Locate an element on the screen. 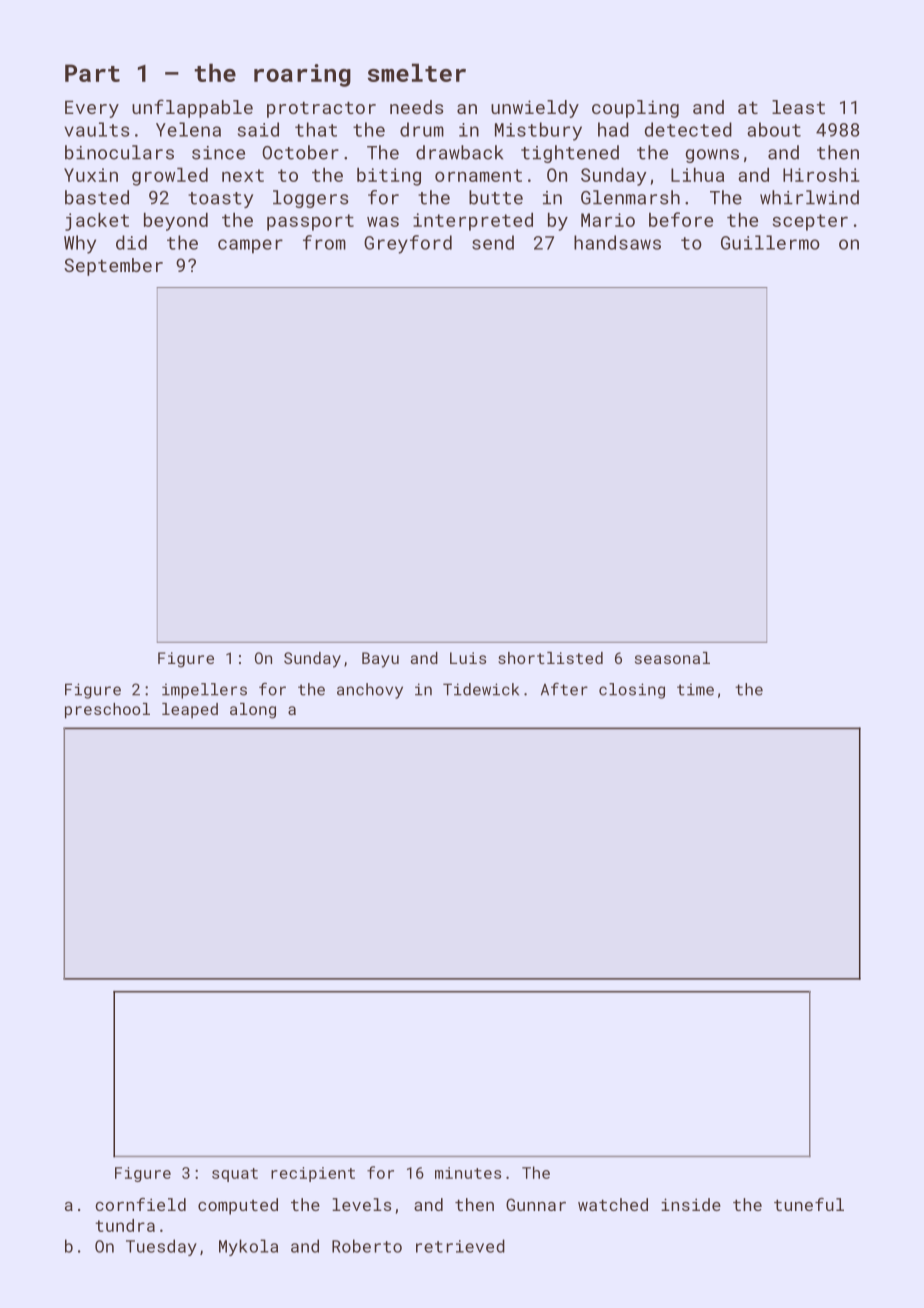  time is located at coordinates (695, 689).
